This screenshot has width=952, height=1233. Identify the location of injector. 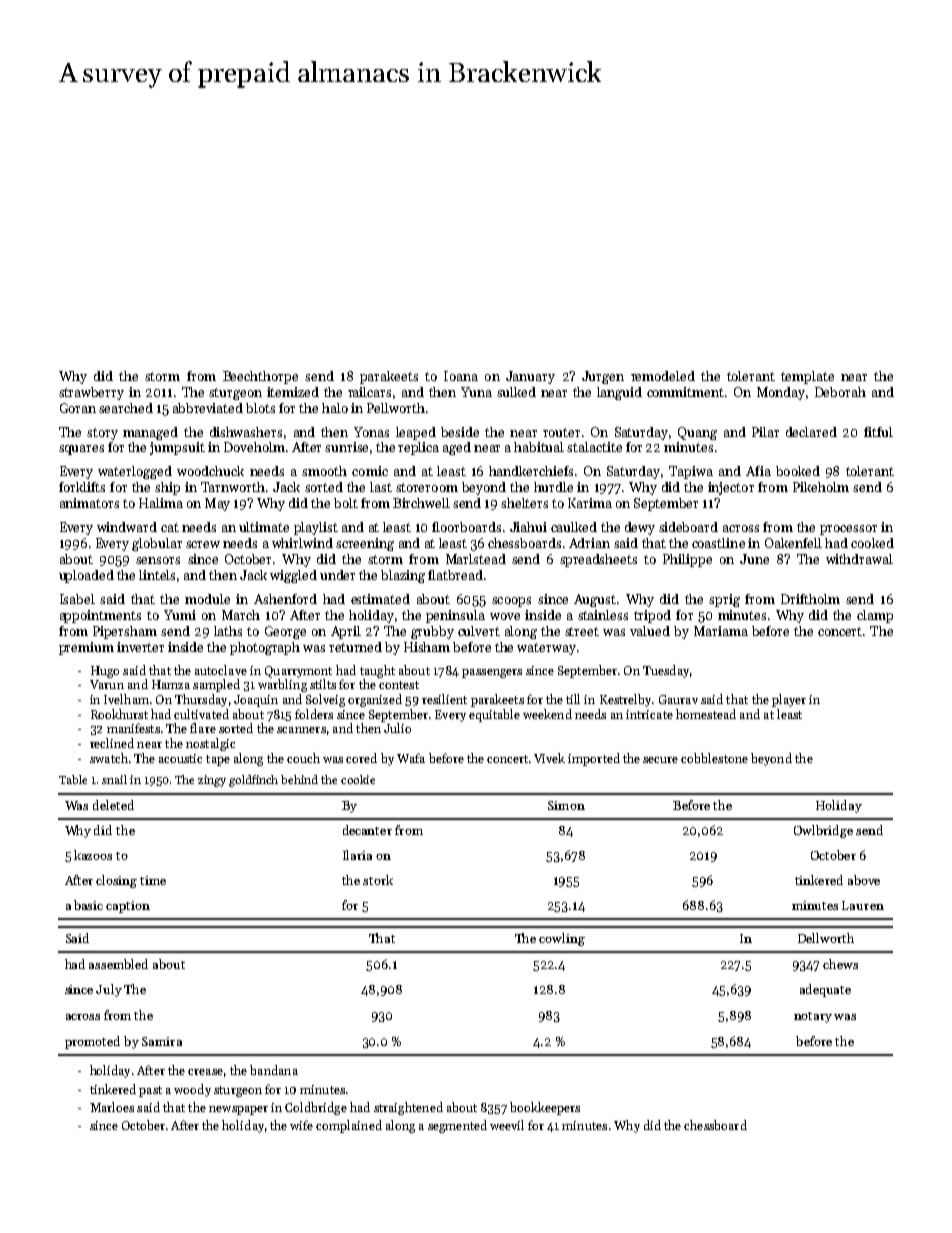
(731, 488).
